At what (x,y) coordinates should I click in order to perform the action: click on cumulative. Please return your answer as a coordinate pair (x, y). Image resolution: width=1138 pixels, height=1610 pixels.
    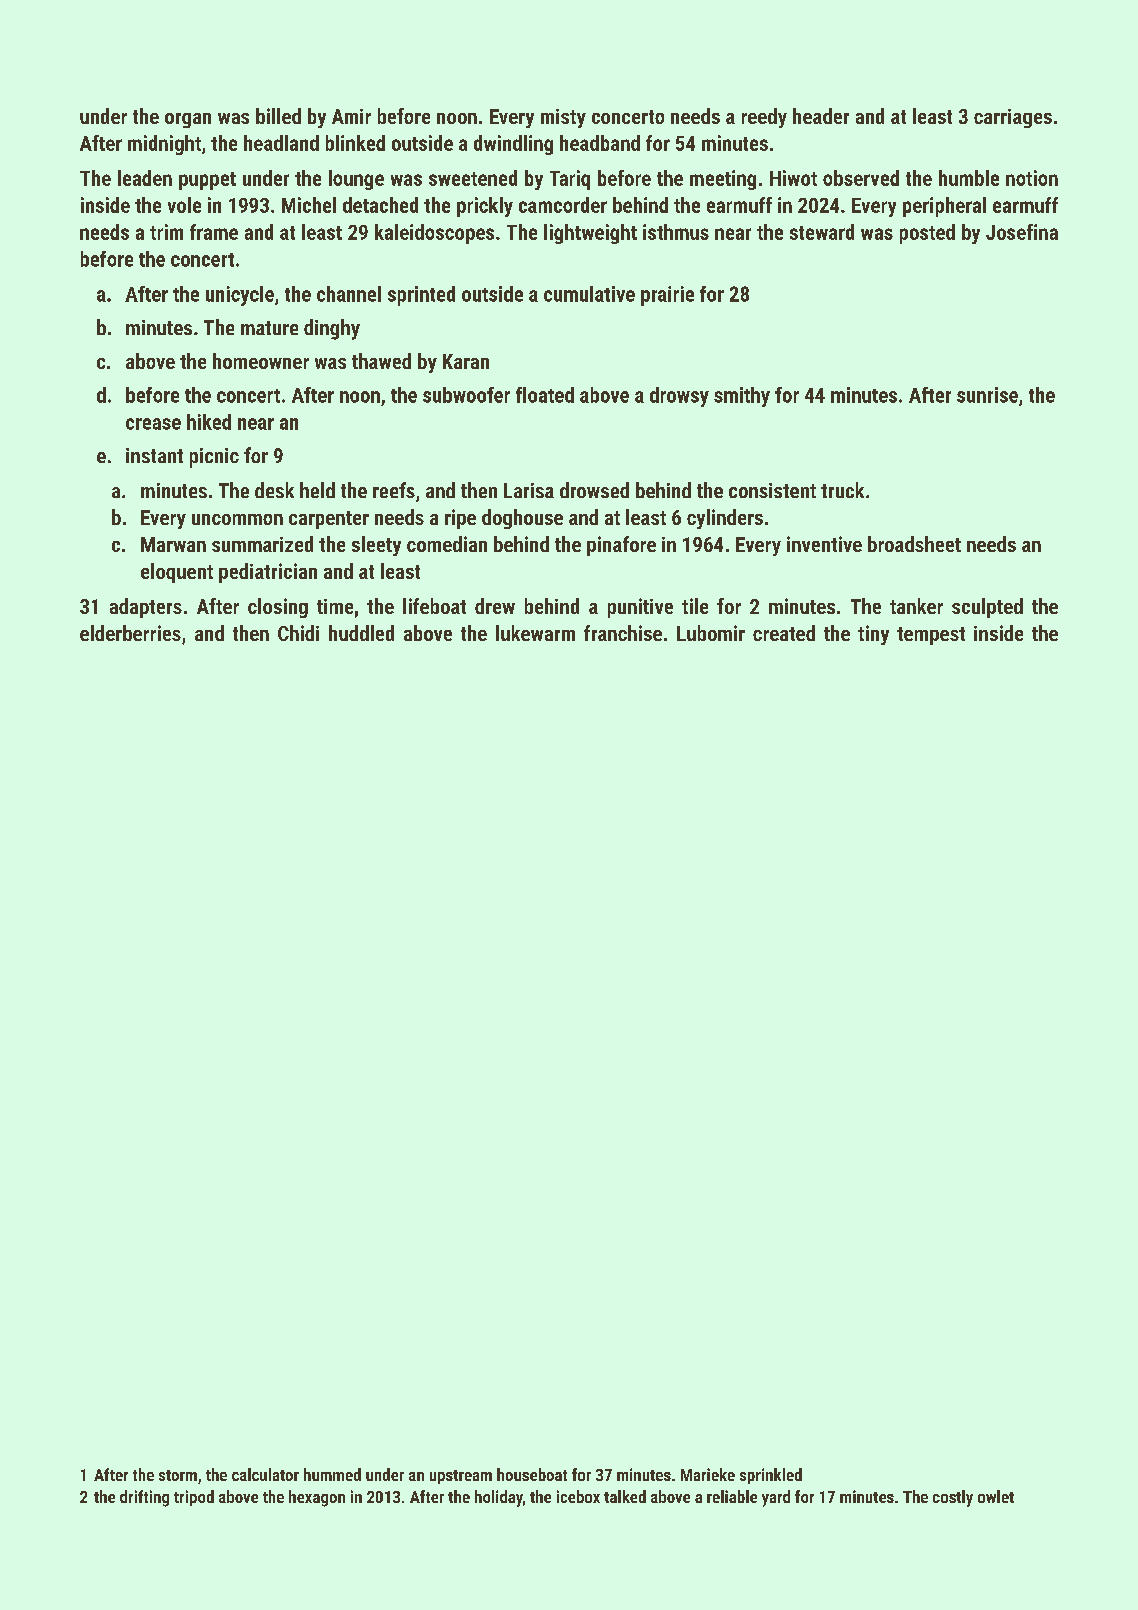
    Looking at the image, I should click on (589, 294).
